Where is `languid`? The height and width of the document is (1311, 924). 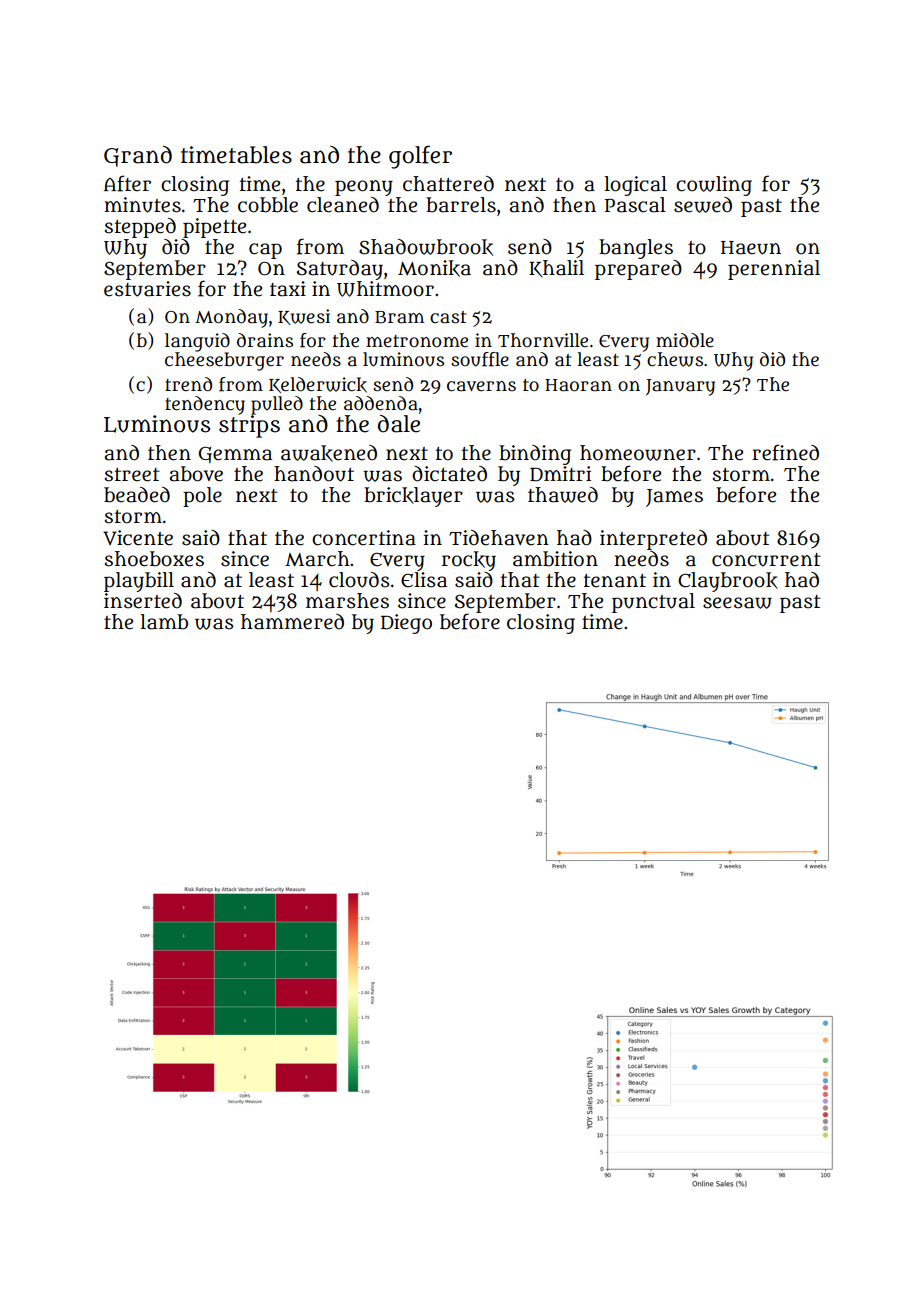
languid is located at coordinates (197, 342).
